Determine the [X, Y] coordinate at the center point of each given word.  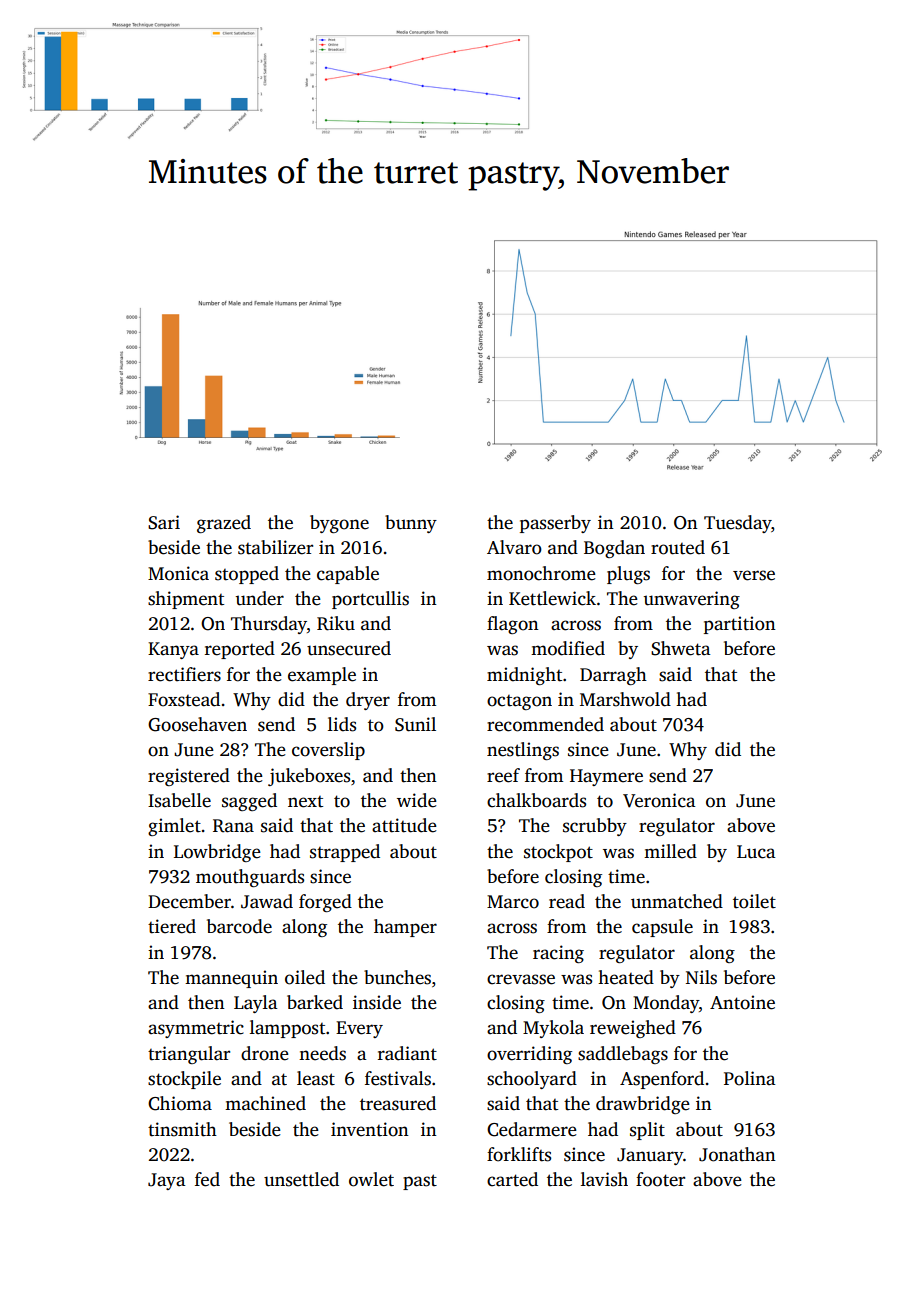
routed [678, 547]
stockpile [184, 1080]
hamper [405, 928]
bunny [411, 524]
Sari [164, 522]
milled [670, 851]
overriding [529, 1055]
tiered [172, 926]
